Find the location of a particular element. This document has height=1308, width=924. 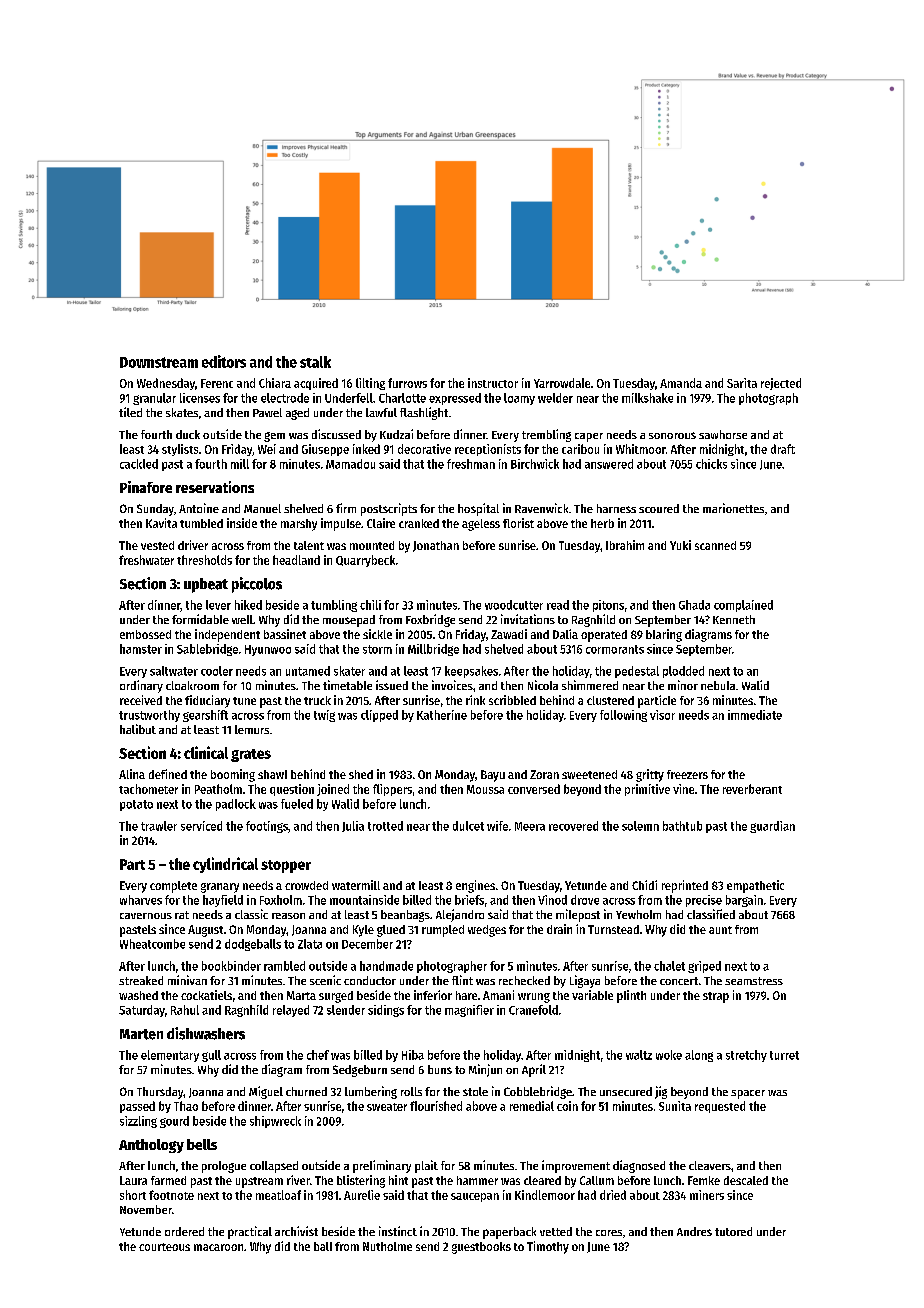

prologue is located at coordinates (224, 1167).
